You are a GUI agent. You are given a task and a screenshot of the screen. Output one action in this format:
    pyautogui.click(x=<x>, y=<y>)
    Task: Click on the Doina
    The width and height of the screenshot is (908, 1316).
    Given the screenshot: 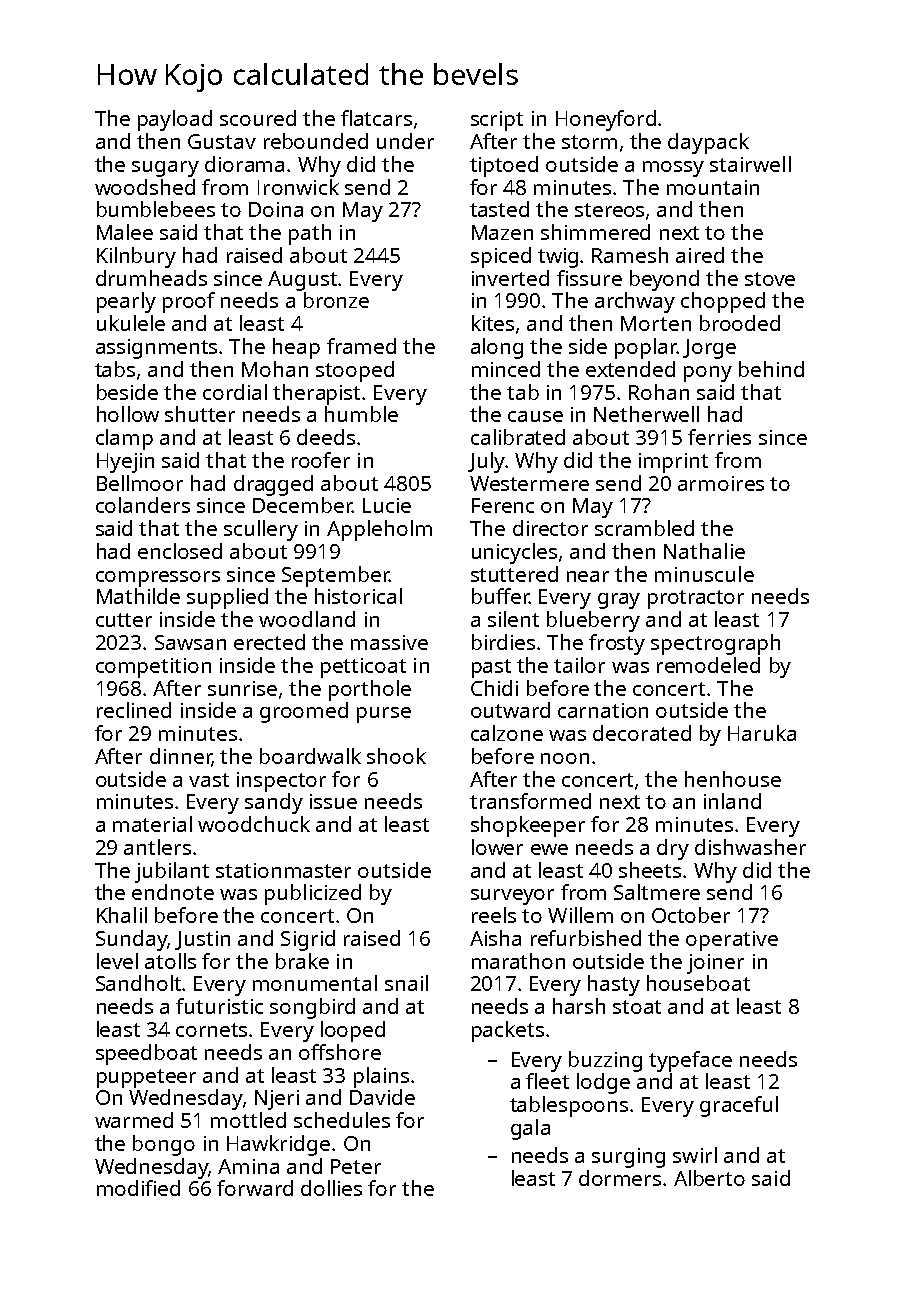 What is the action you would take?
    pyautogui.click(x=276, y=209)
